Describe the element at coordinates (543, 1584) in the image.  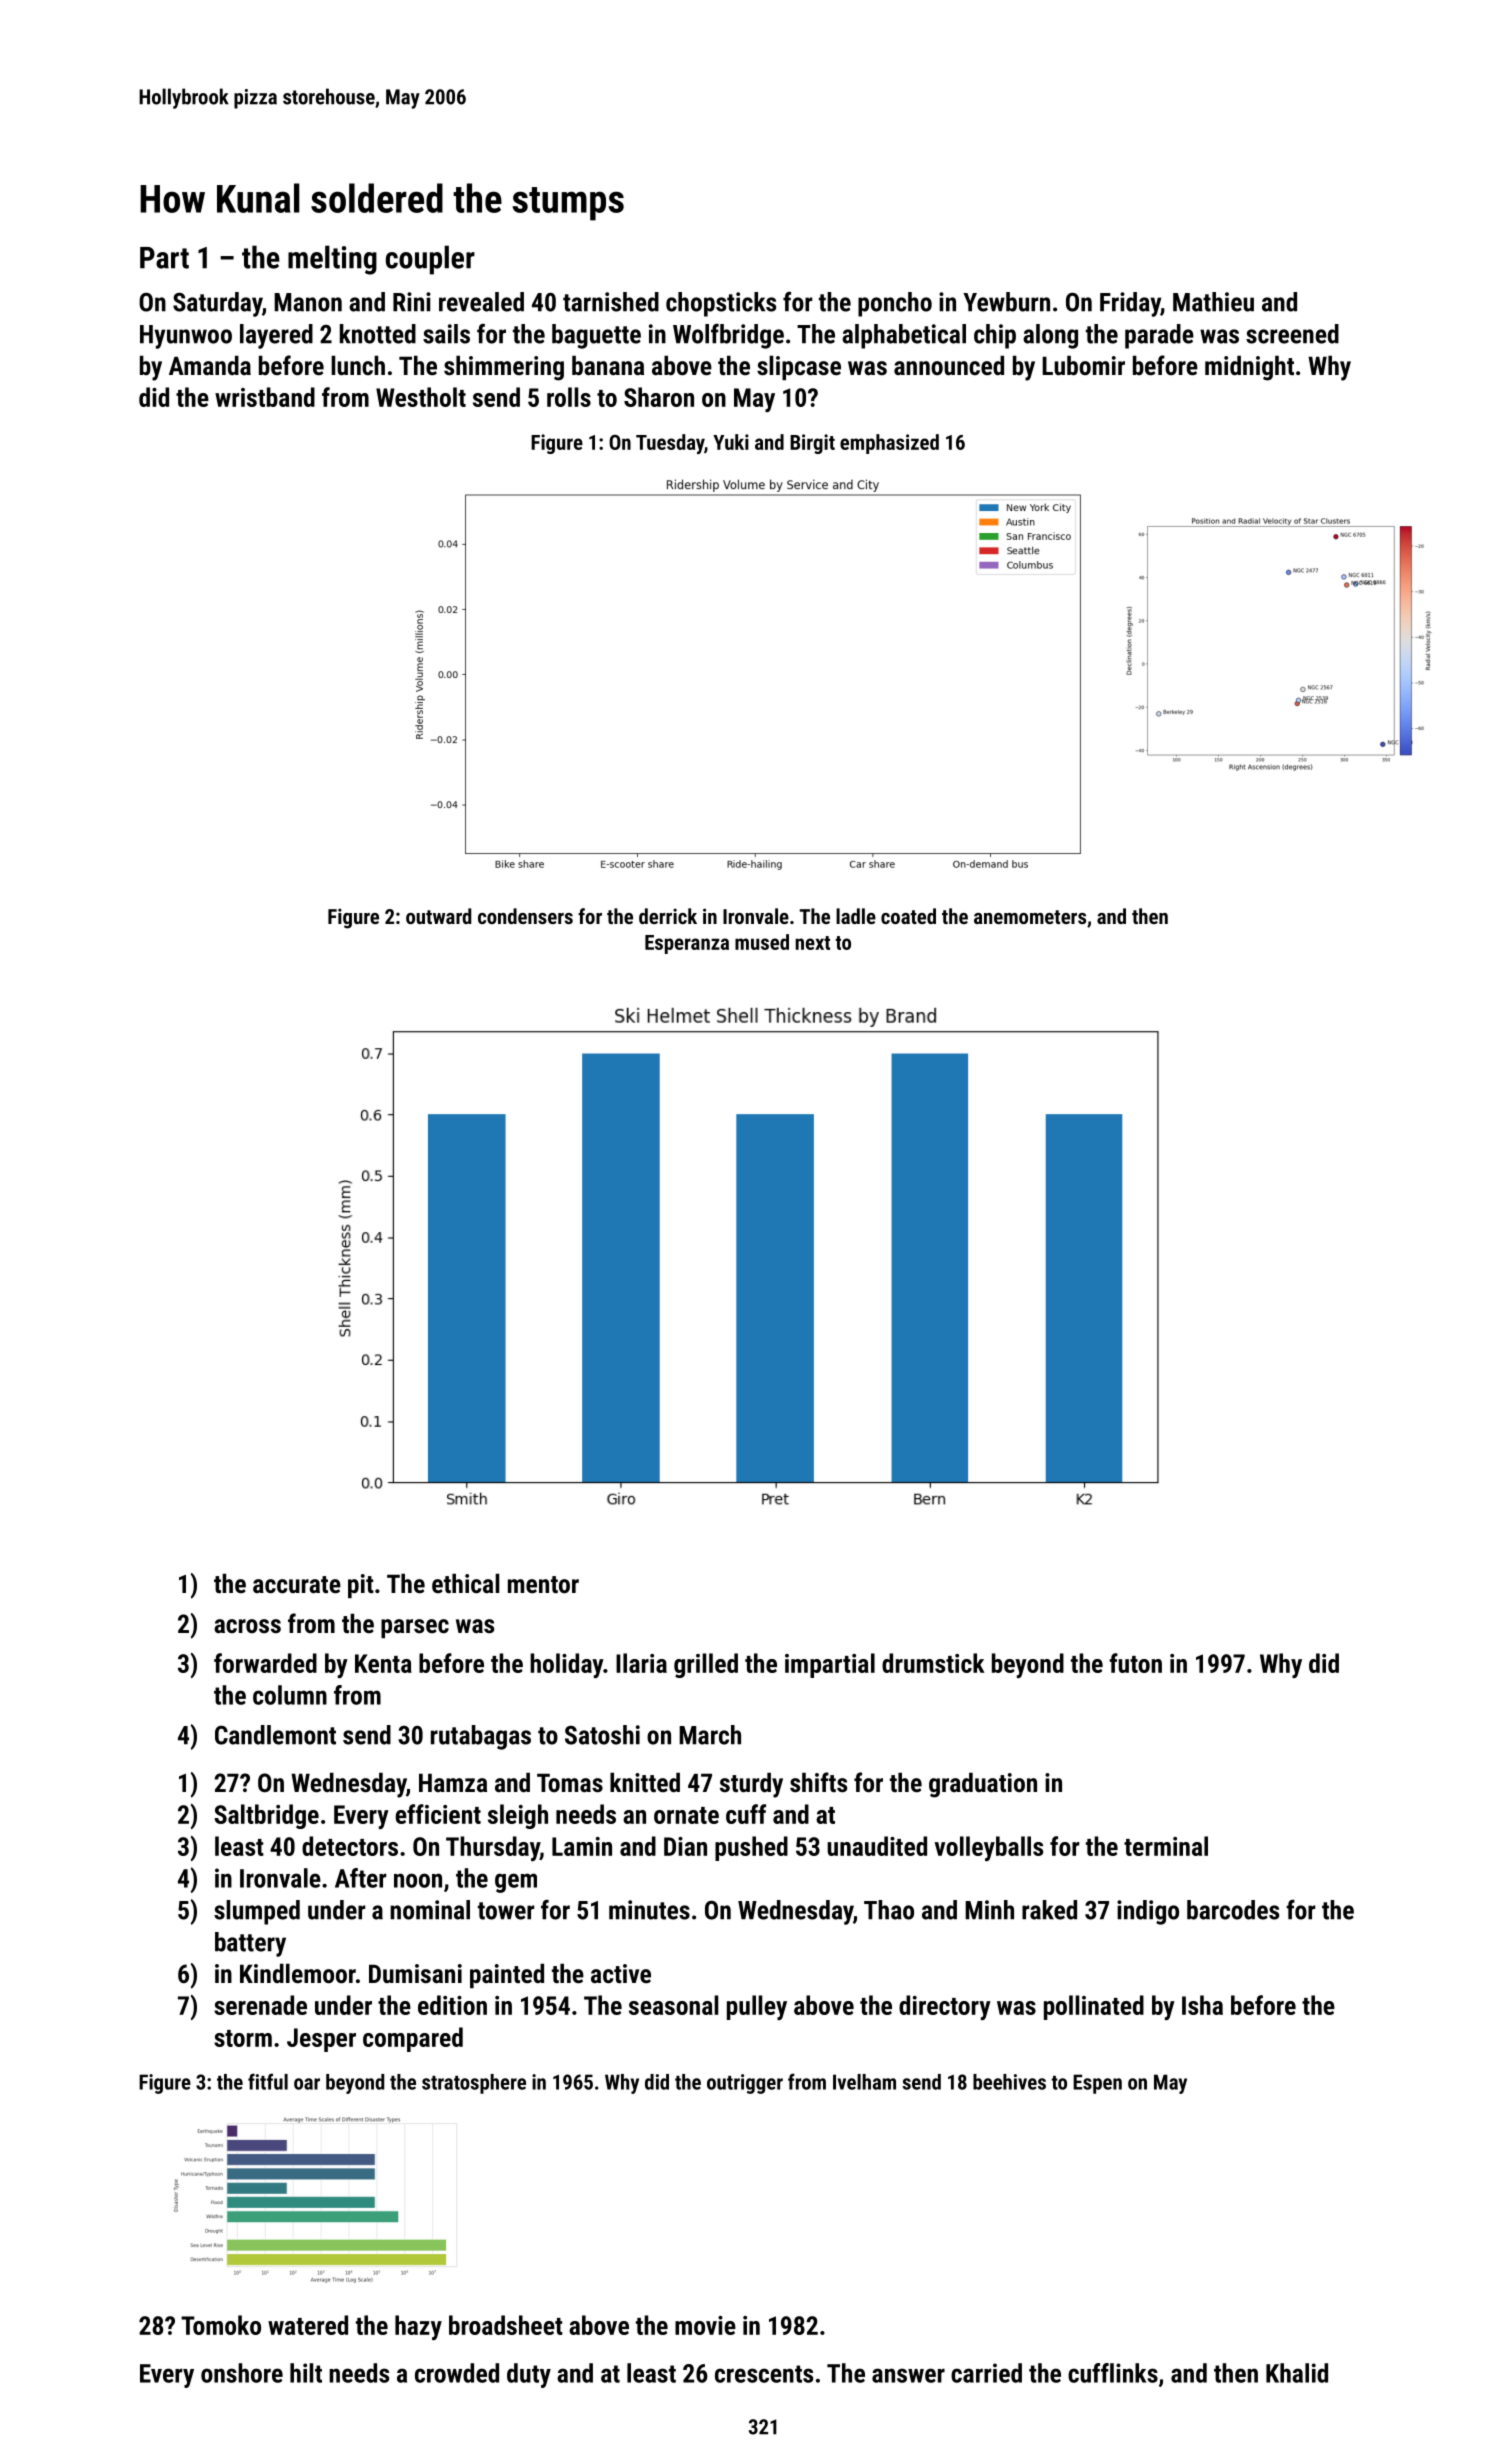
I see `mentor` at that location.
